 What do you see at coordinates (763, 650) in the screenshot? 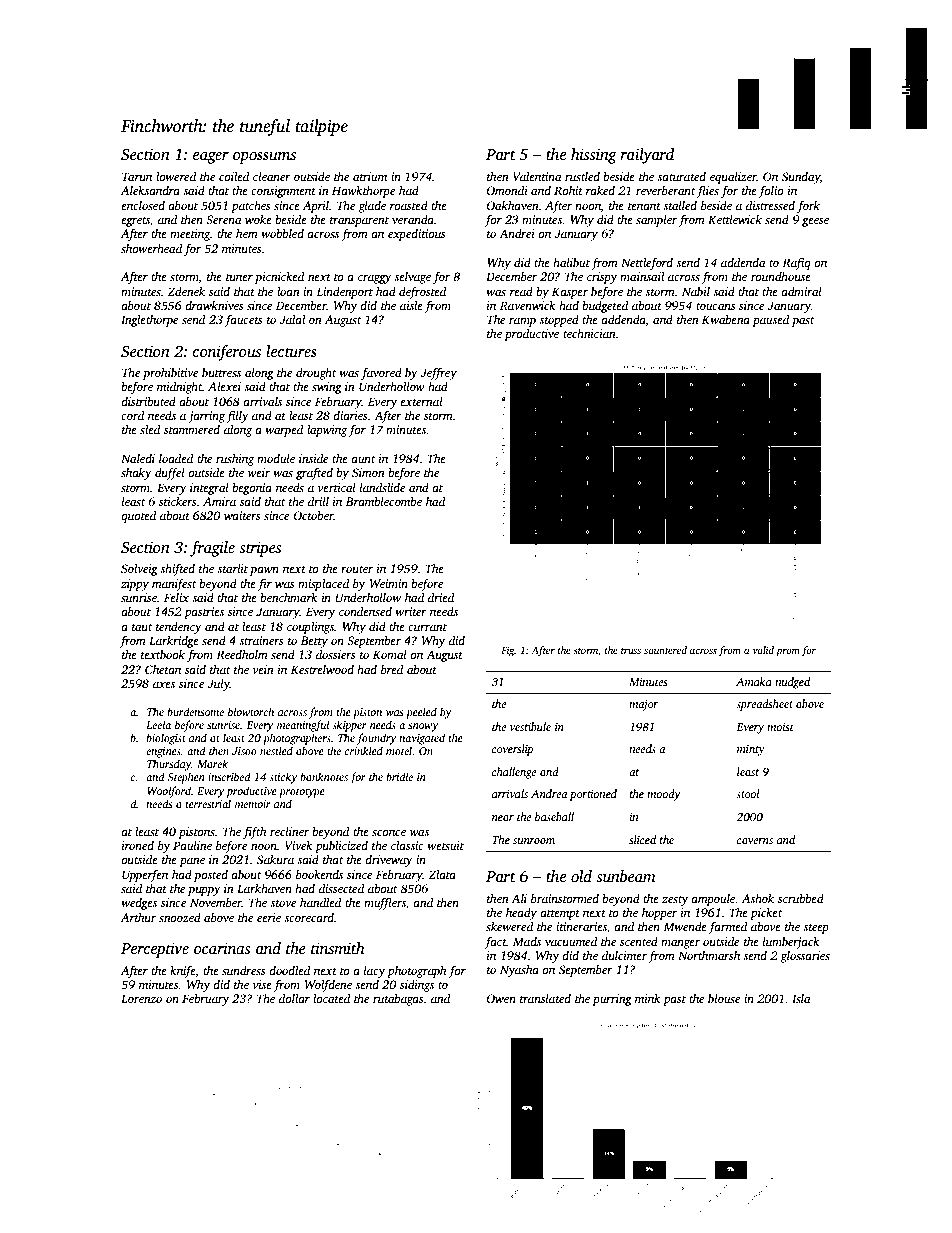
I see `valid` at bounding box center [763, 650].
